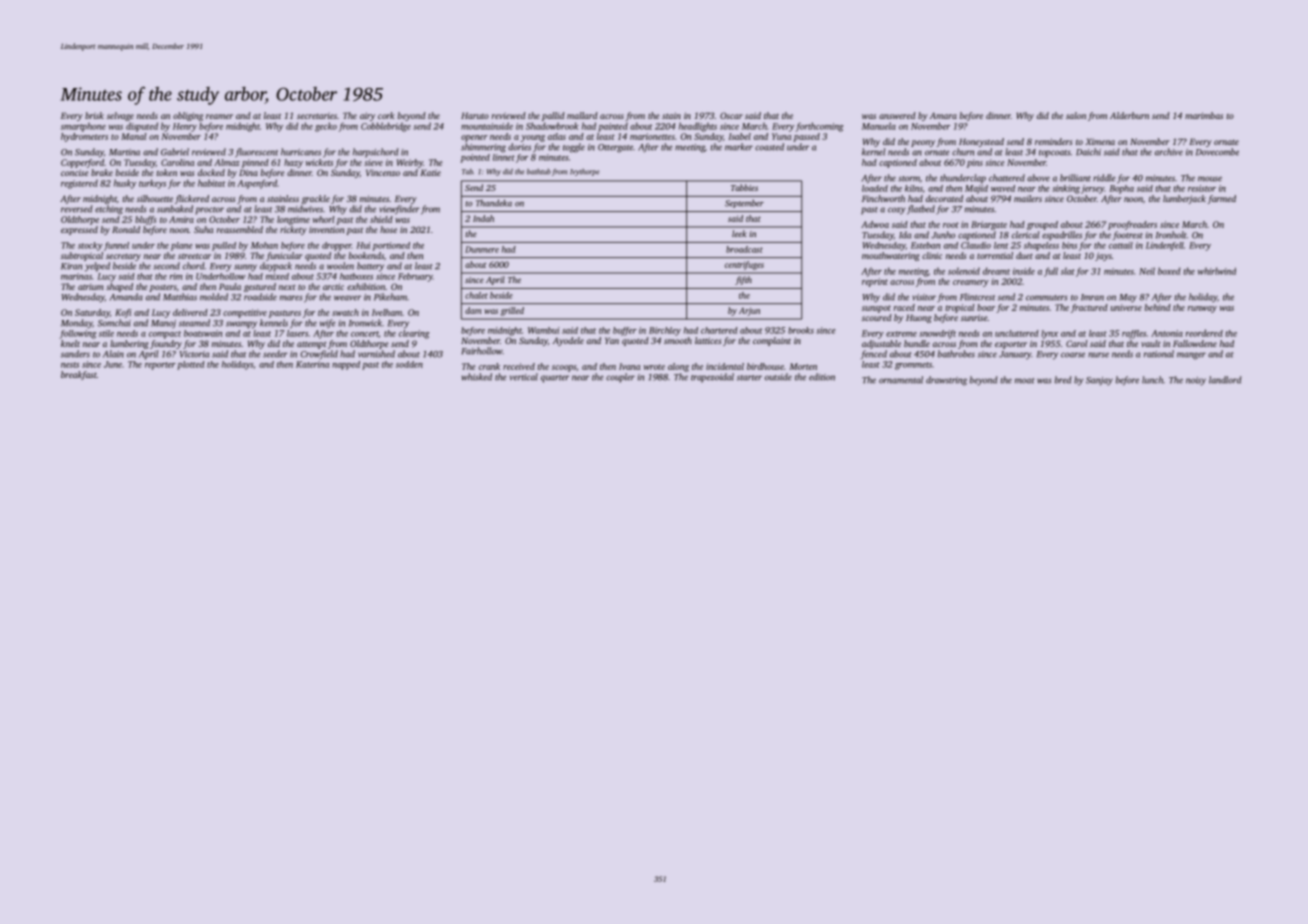 This document has width=1308, height=924. I want to click on Tabbies, so click(744, 187).
